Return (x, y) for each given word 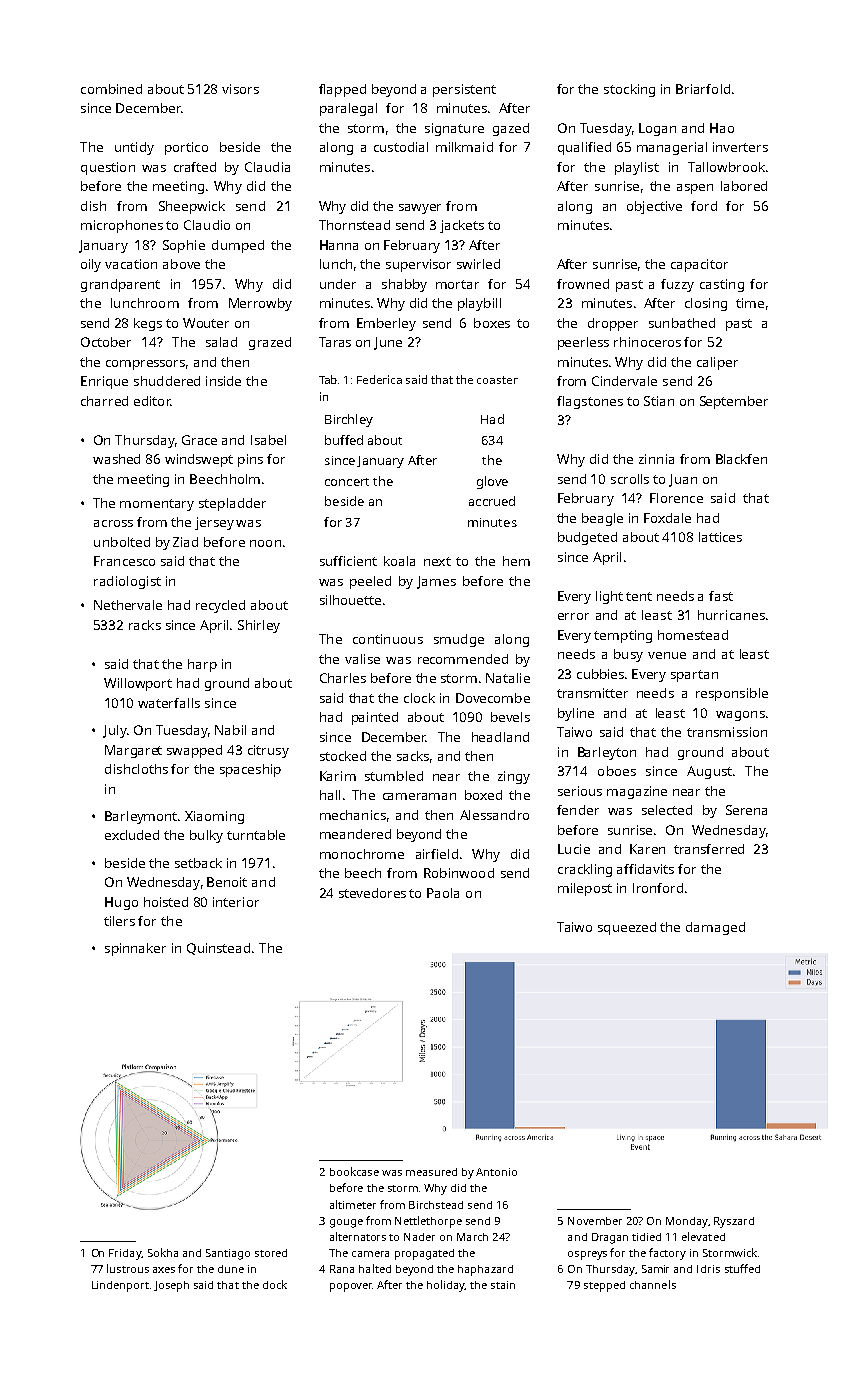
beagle (602, 519)
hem (516, 561)
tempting (623, 636)
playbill (479, 304)
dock (275, 1284)
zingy (514, 777)
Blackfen (741, 459)
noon (265, 543)
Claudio (207, 225)
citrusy (268, 751)
